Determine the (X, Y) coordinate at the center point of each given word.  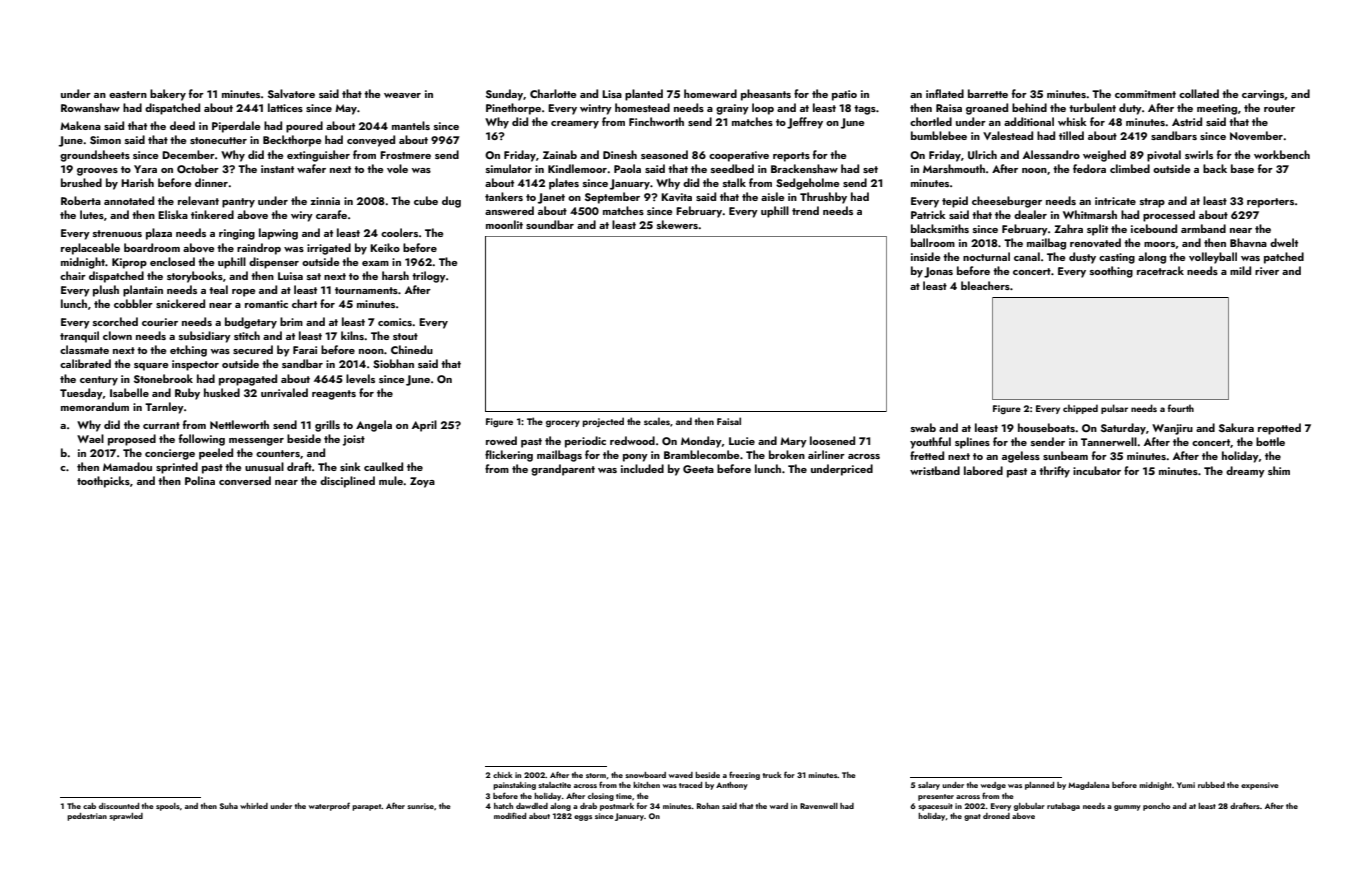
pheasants (766, 95)
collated (1199, 93)
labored (983, 470)
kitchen (646, 785)
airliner (826, 454)
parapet (367, 807)
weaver (402, 95)
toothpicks (103, 482)
